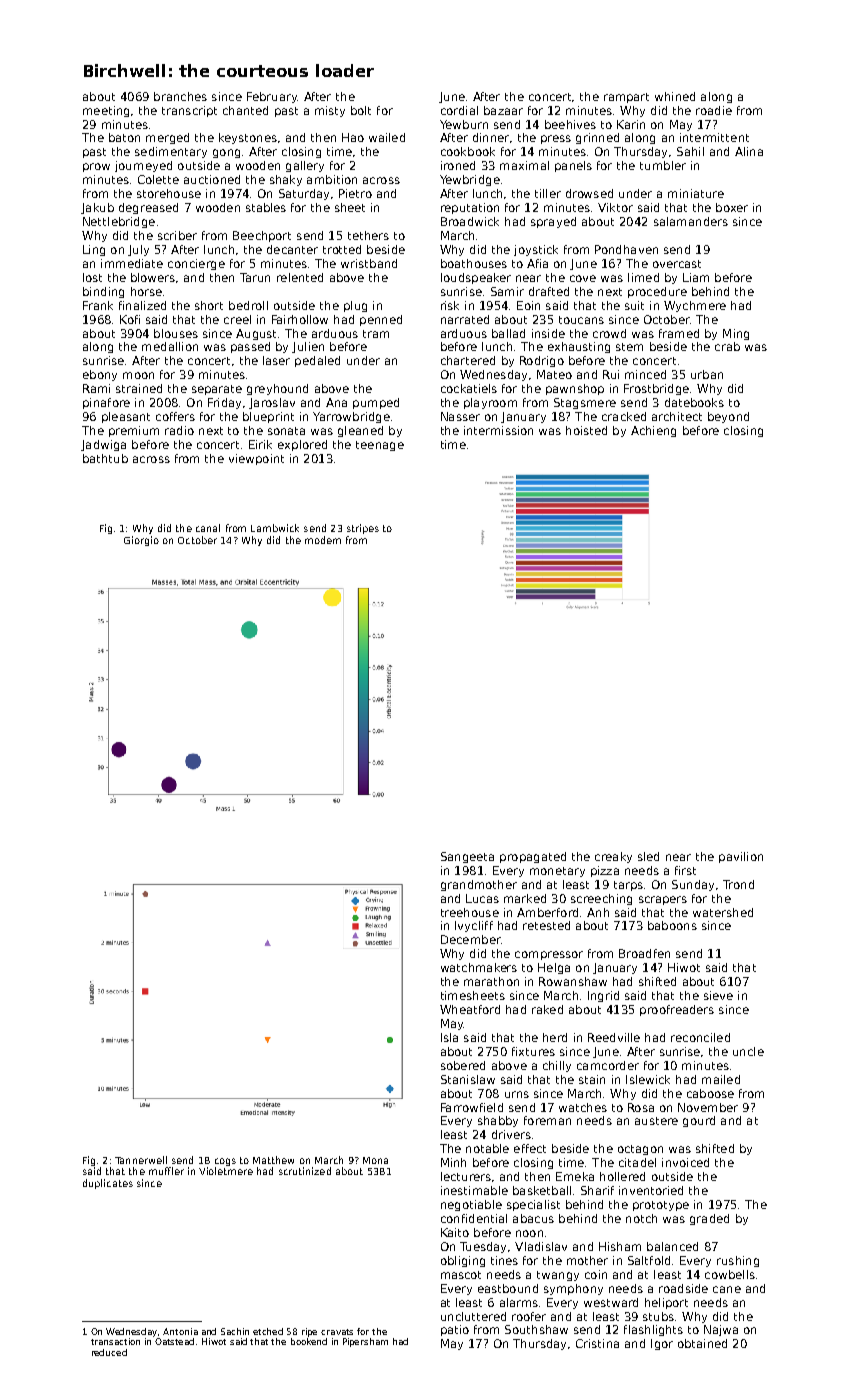 Image resolution: width=849 pixels, height=1400 pixels. What do you see at coordinates (166, 1171) in the image?
I see `muffler` at bounding box center [166, 1171].
